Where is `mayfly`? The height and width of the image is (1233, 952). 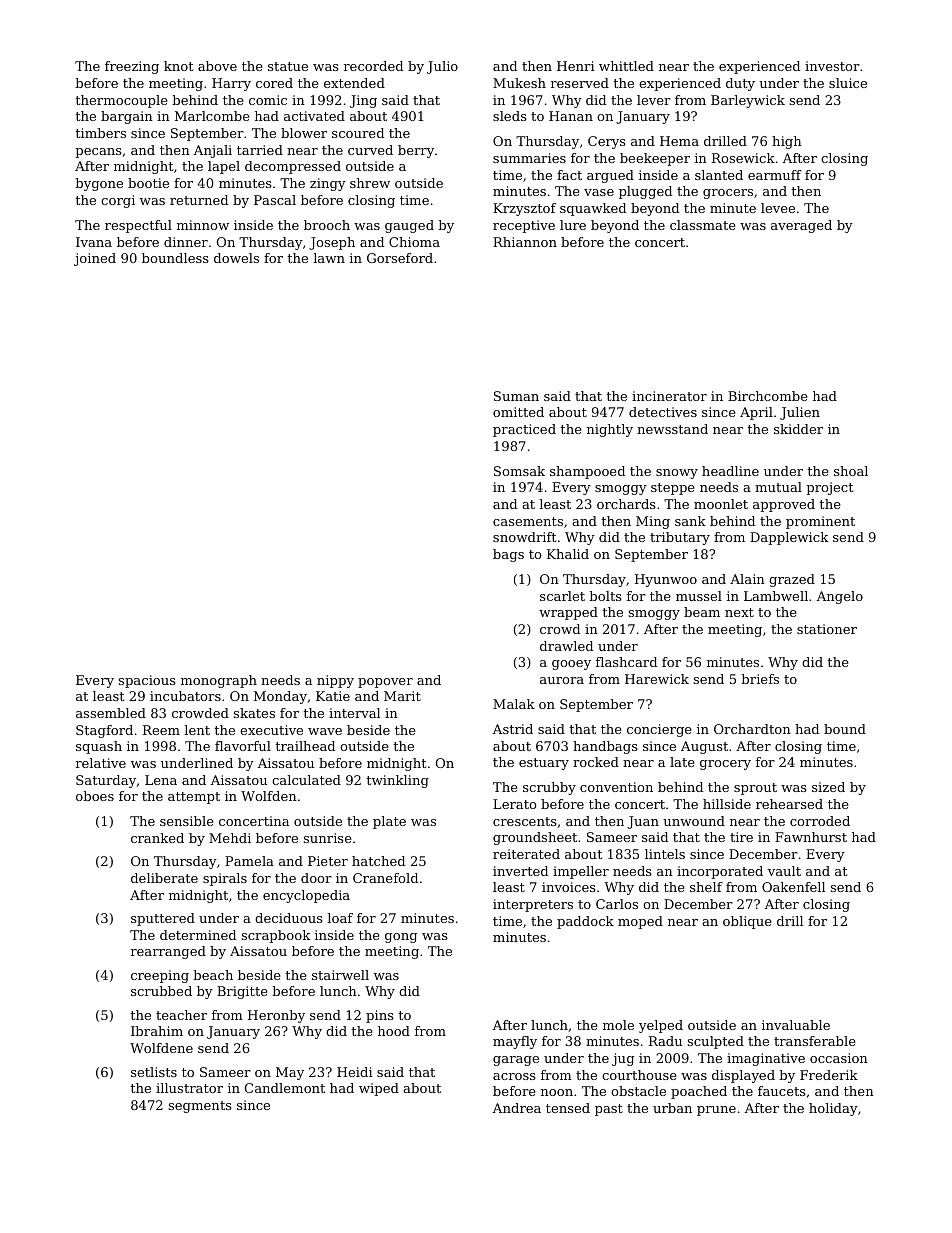 mayfly is located at coordinates (515, 1042).
